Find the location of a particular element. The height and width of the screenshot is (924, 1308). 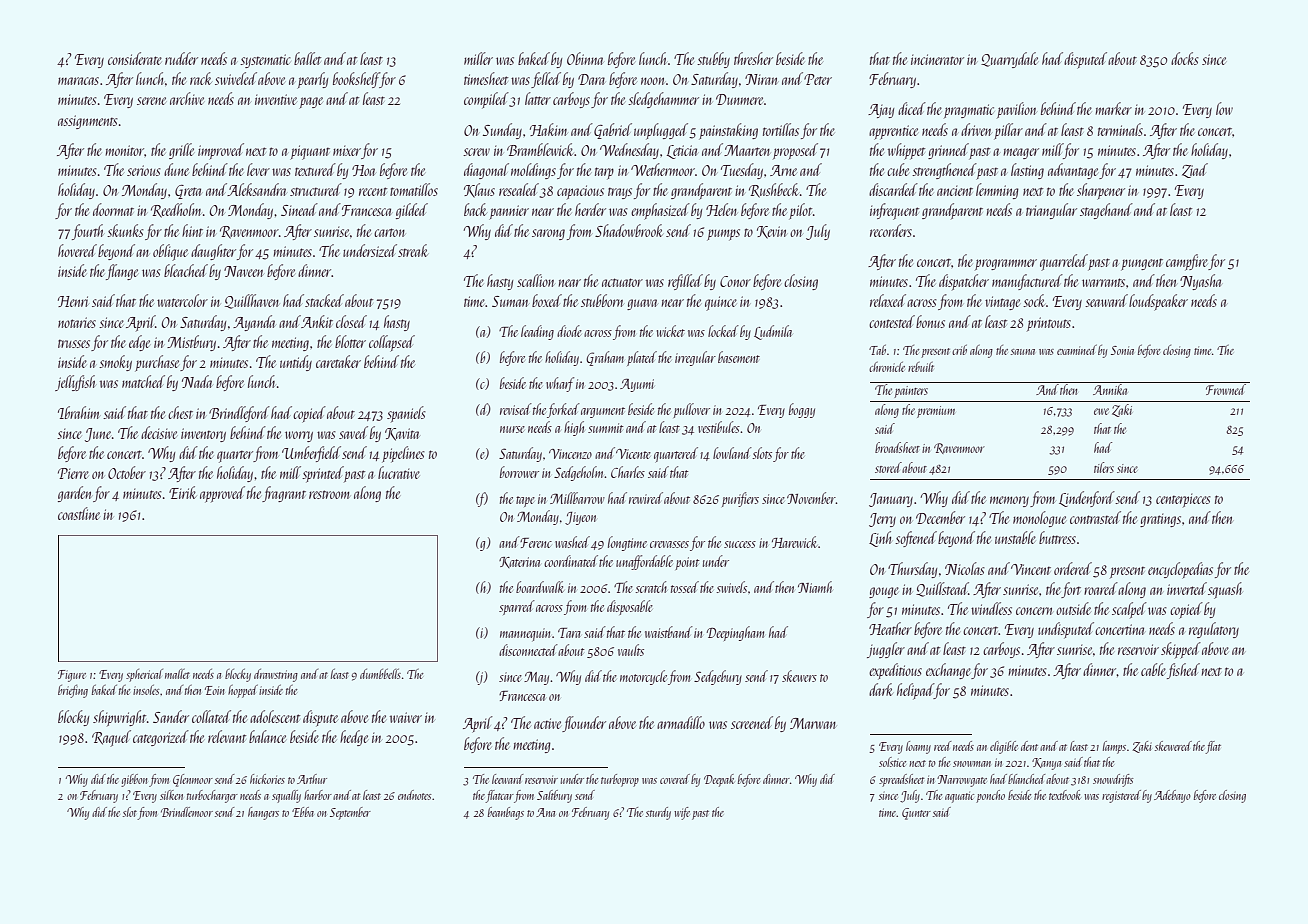

revised is located at coordinates (516, 409).
